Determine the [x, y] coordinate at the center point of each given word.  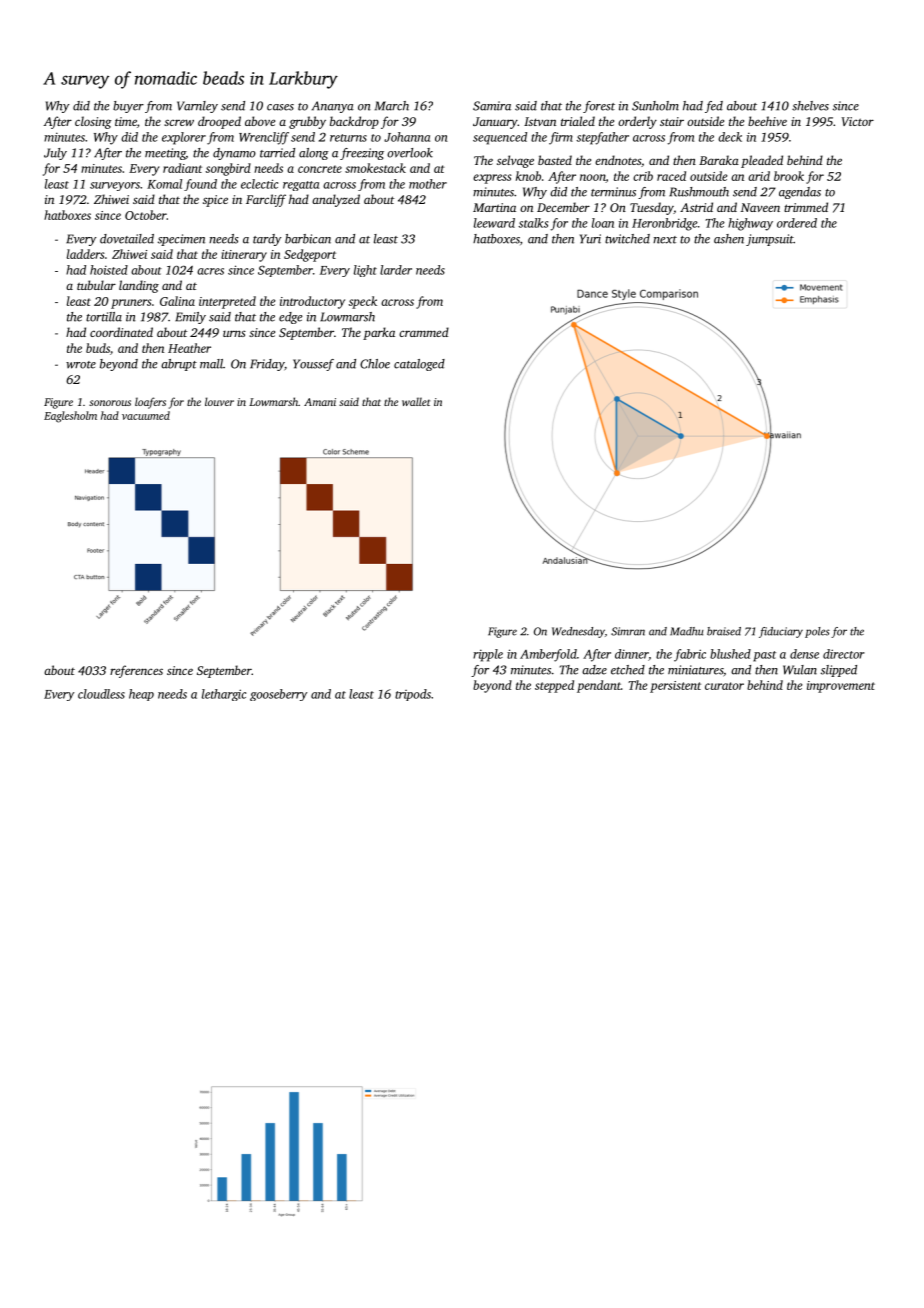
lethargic [224, 695]
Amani [320, 402]
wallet [416, 401]
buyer [128, 107]
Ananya [333, 107]
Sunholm [655, 106]
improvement [841, 687]
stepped [554, 686]
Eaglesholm [70, 417]
